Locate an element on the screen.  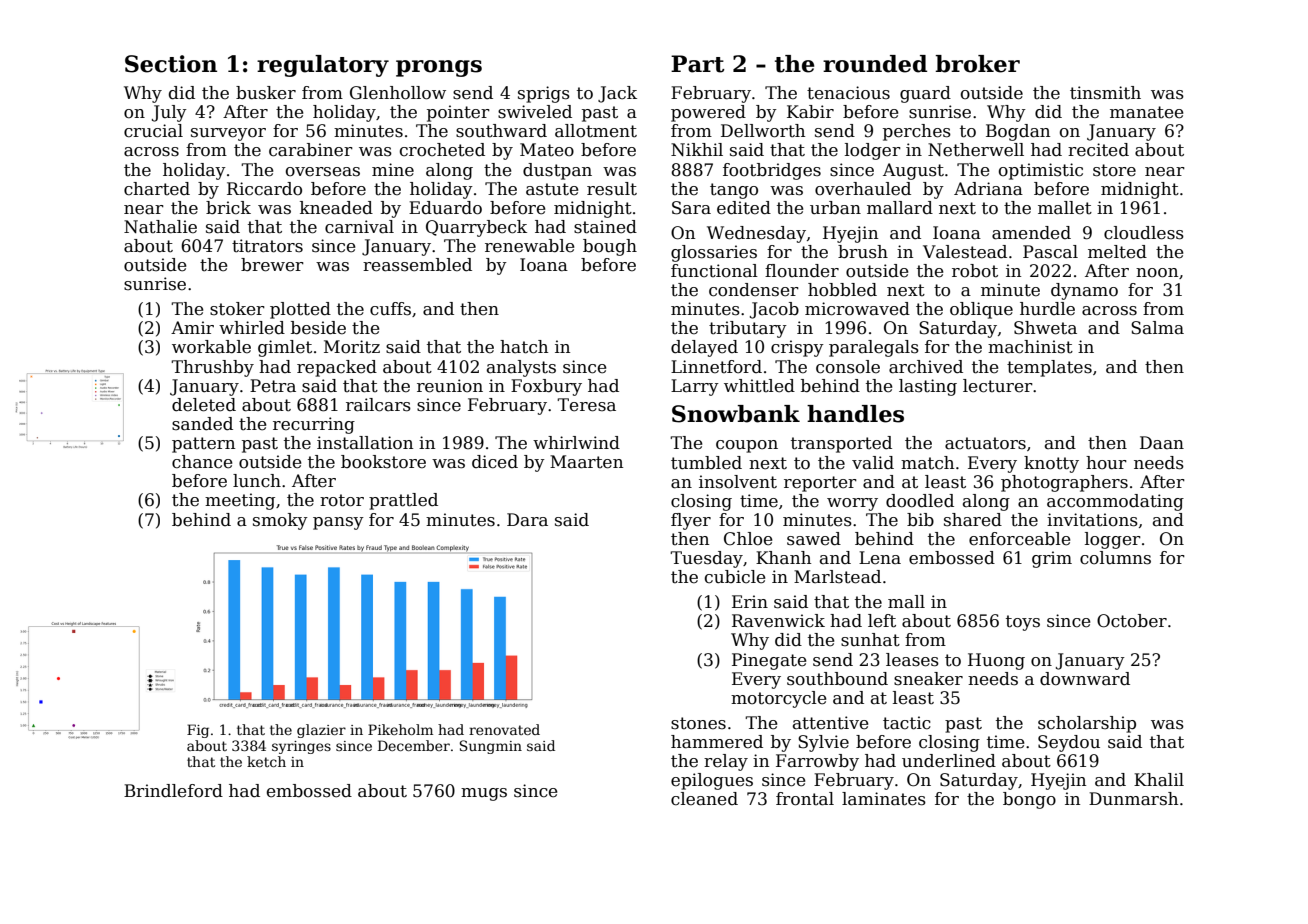
Brindleford is located at coordinates (173, 791).
